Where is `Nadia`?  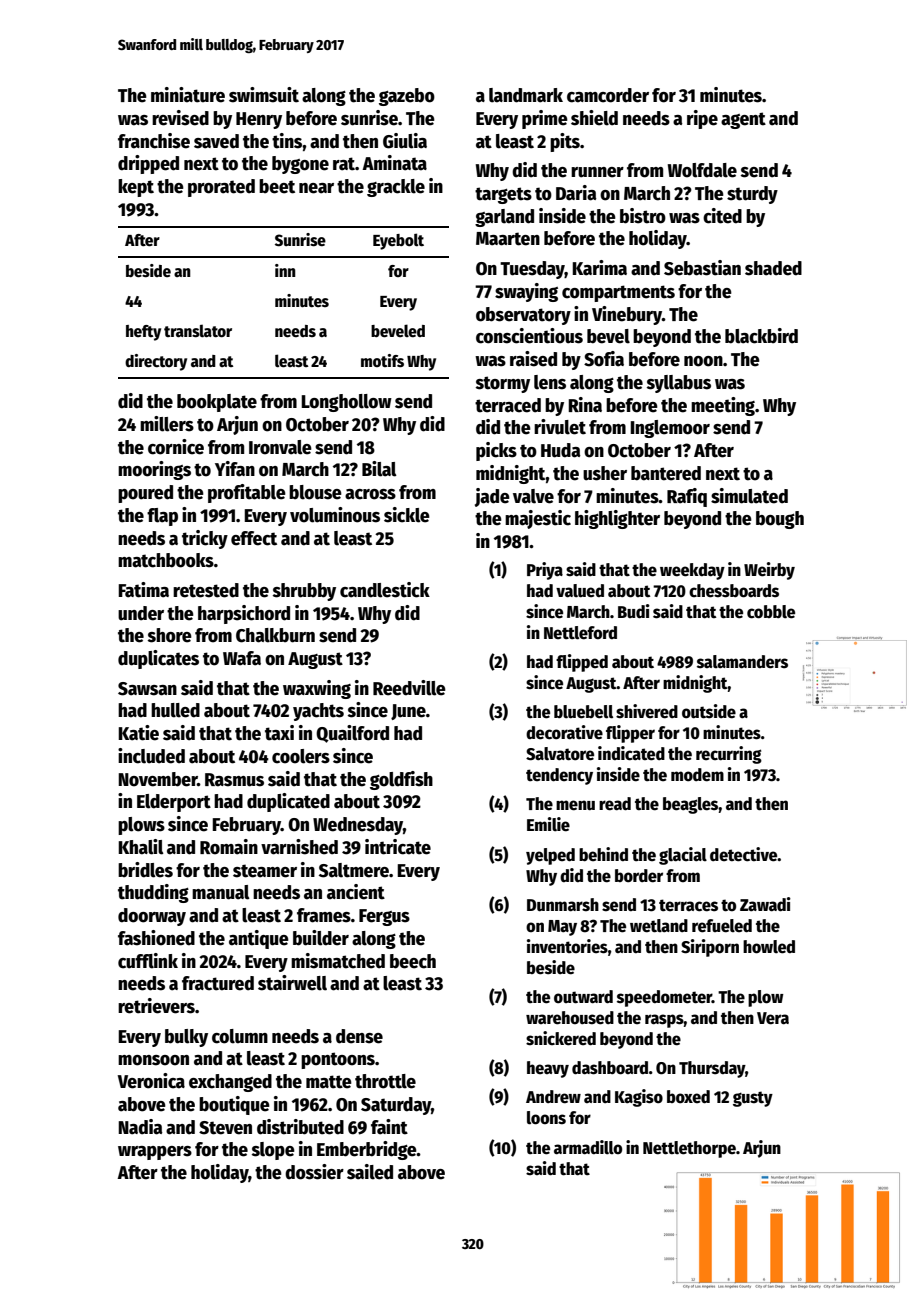
Nadia is located at coordinates (140, 1127).
